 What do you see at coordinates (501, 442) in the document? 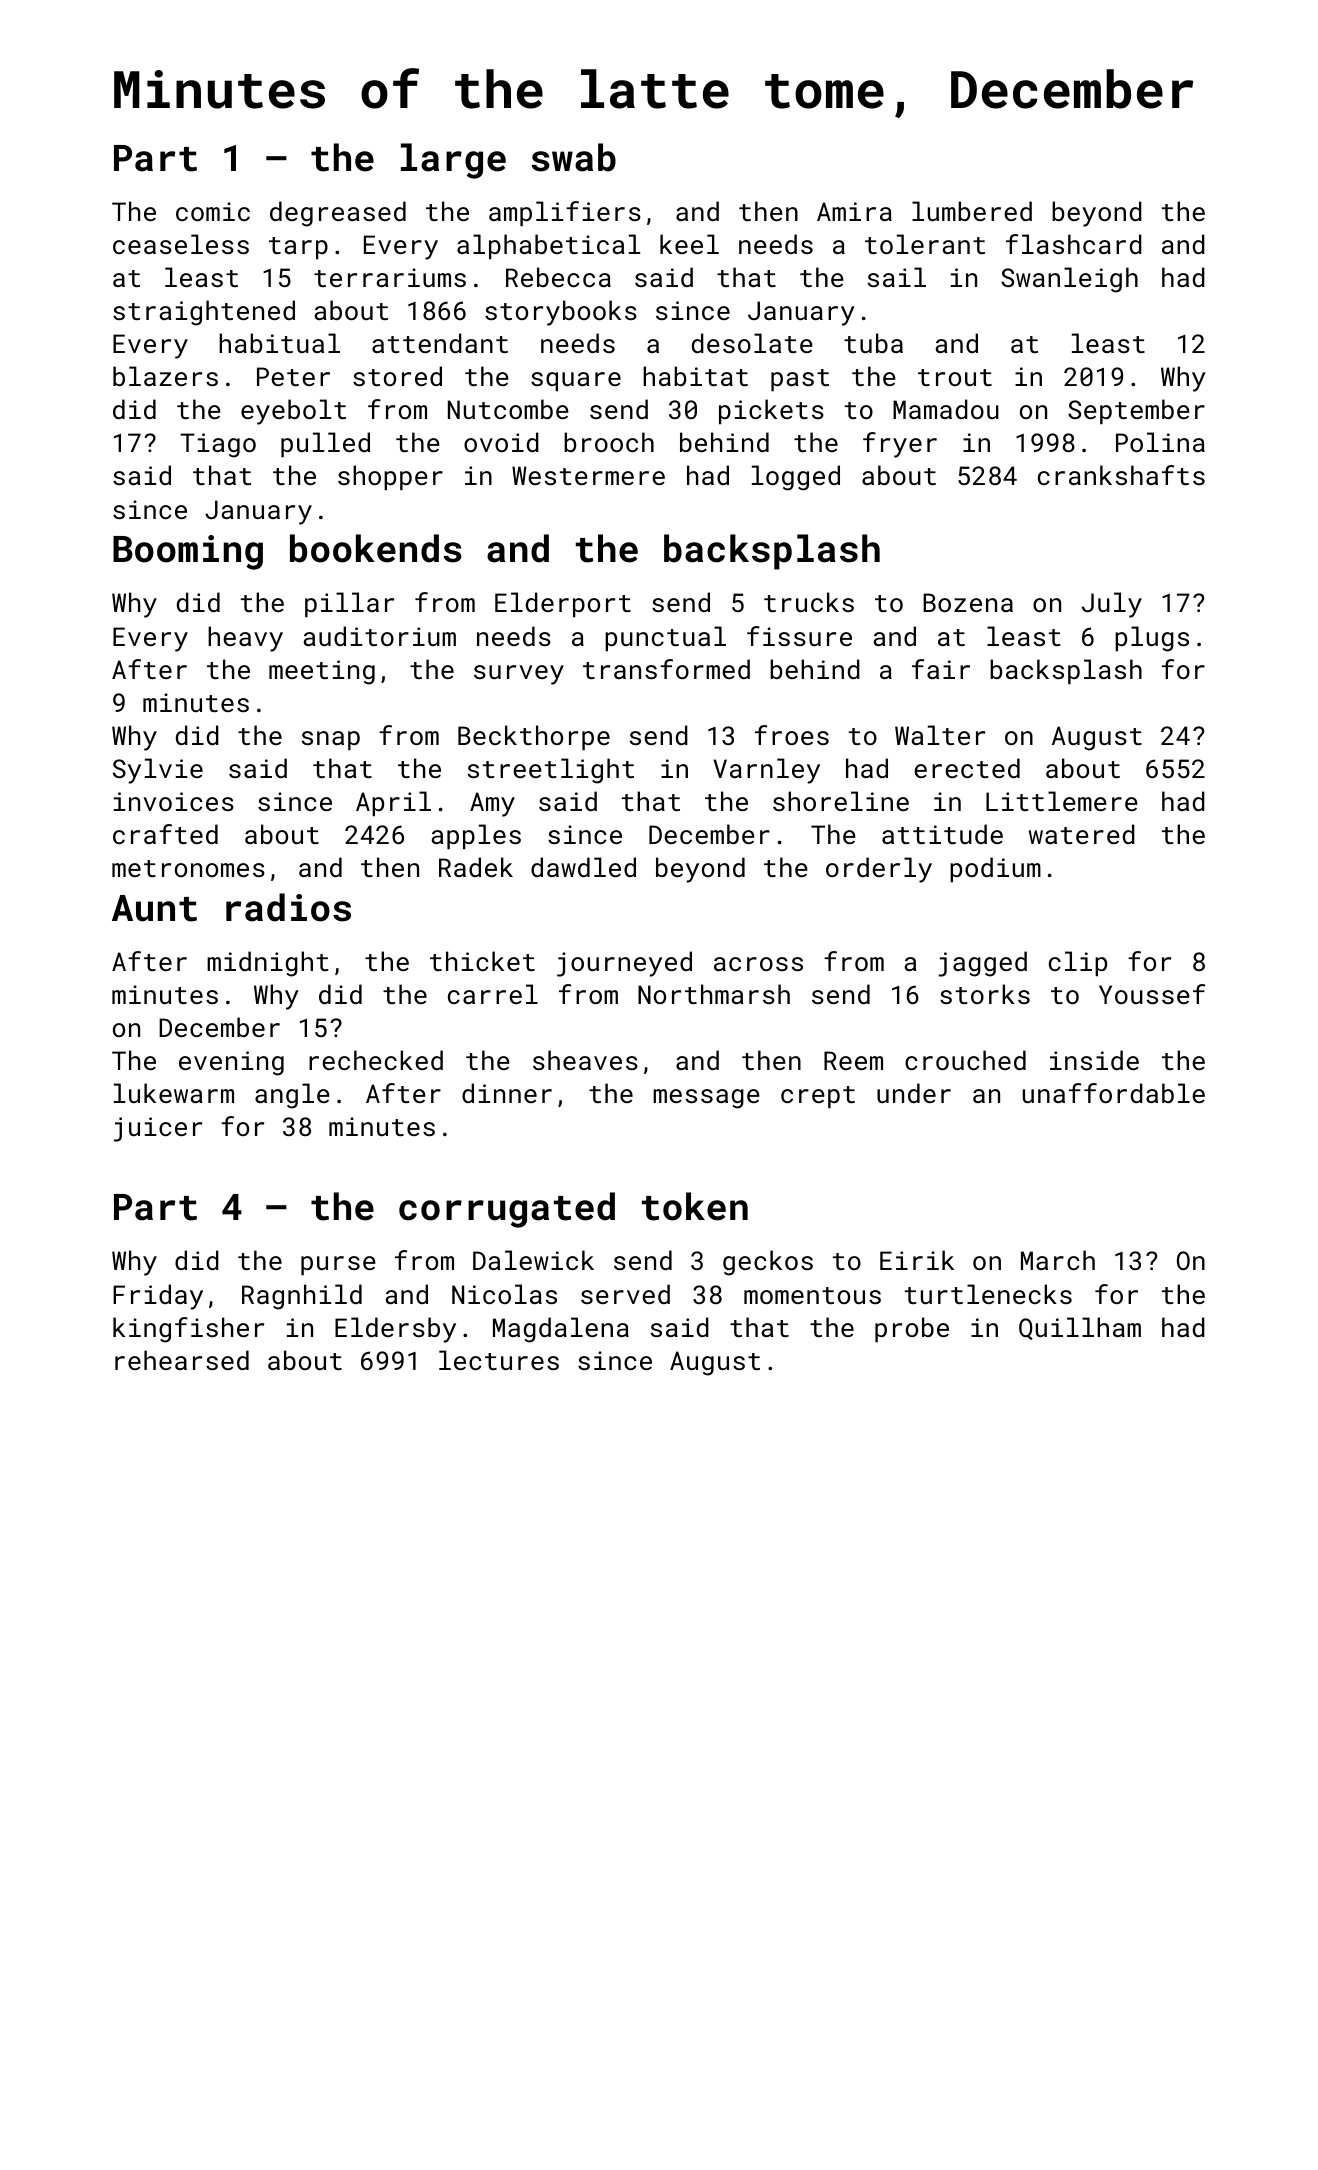
I see `ovoid` at bounding box center [501, 442].
